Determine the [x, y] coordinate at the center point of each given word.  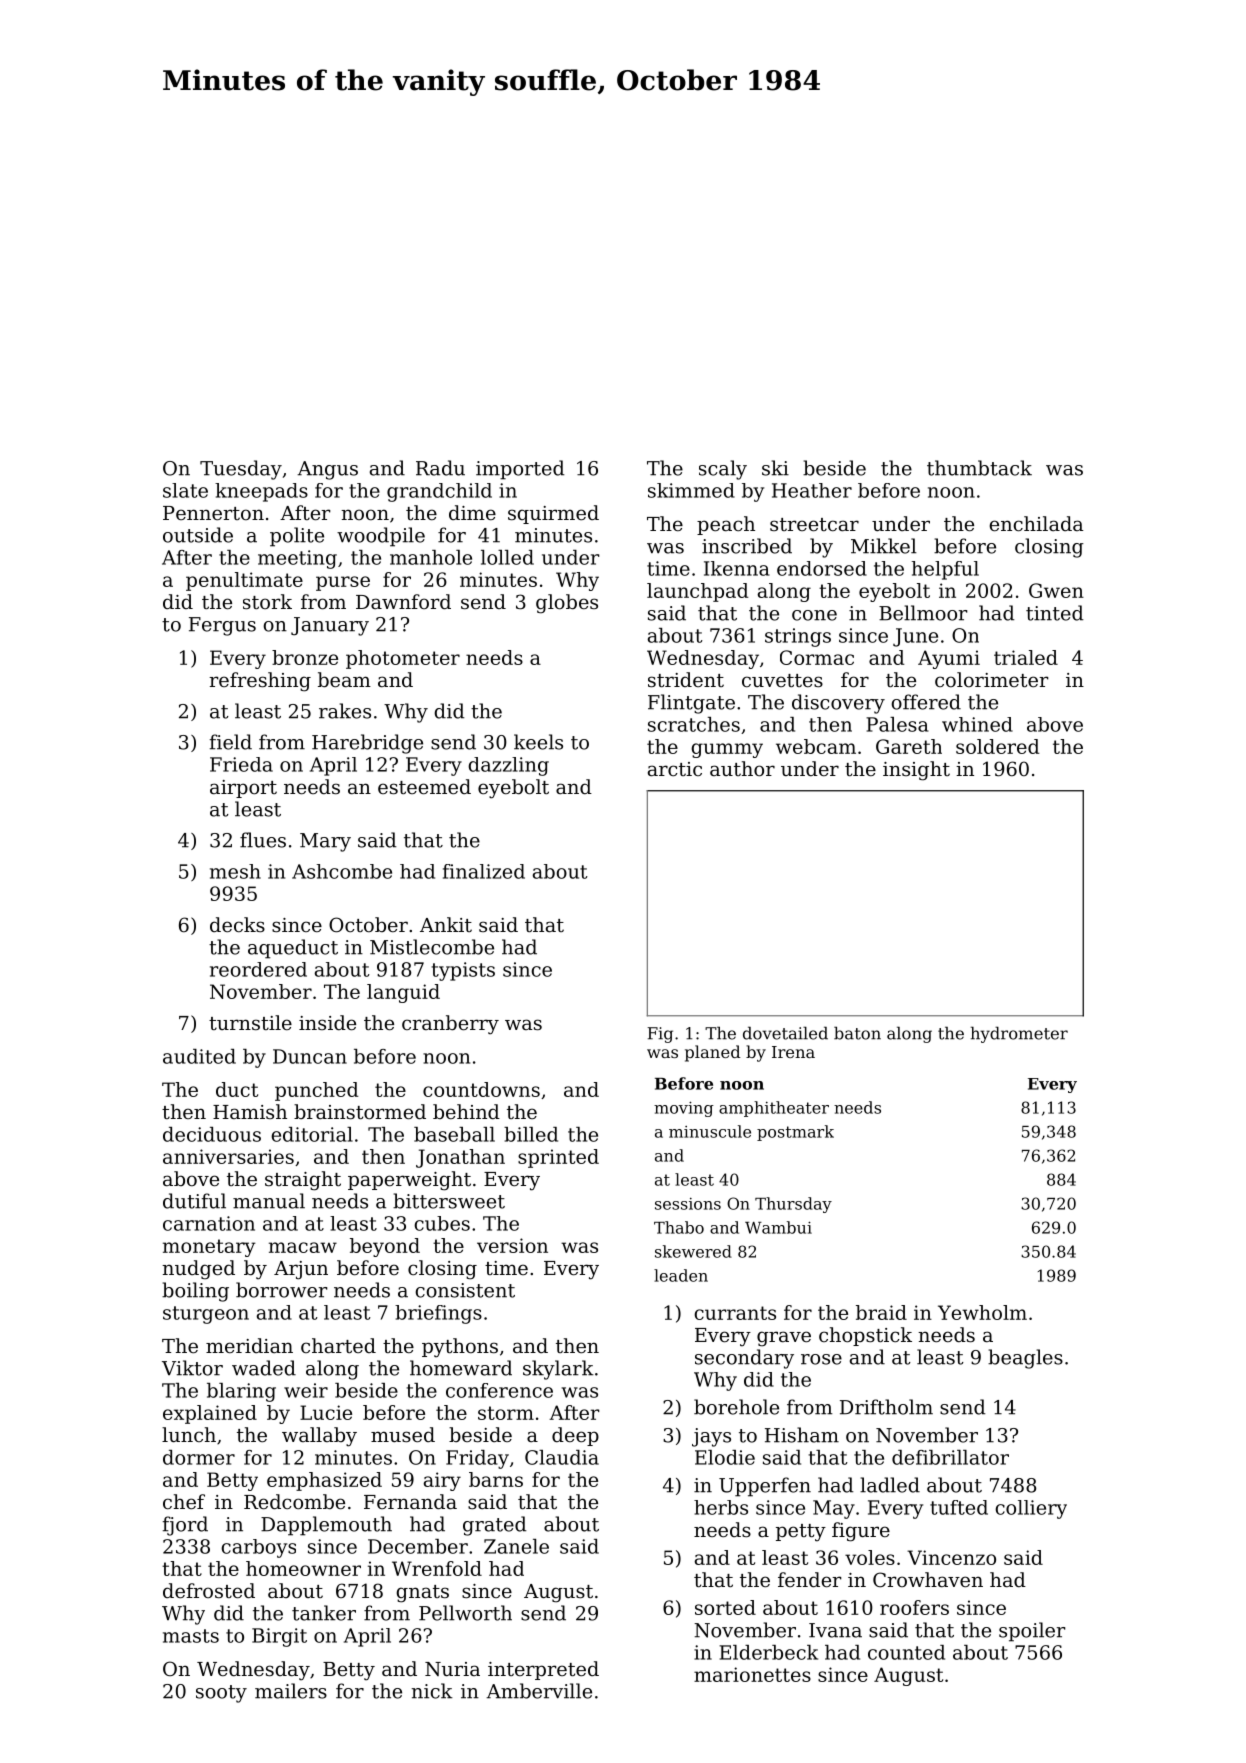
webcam [816, 746]
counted [906, 1652]
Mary [325, 842]
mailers [291, 1691]
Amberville [539, 1691]
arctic [675, 769]
